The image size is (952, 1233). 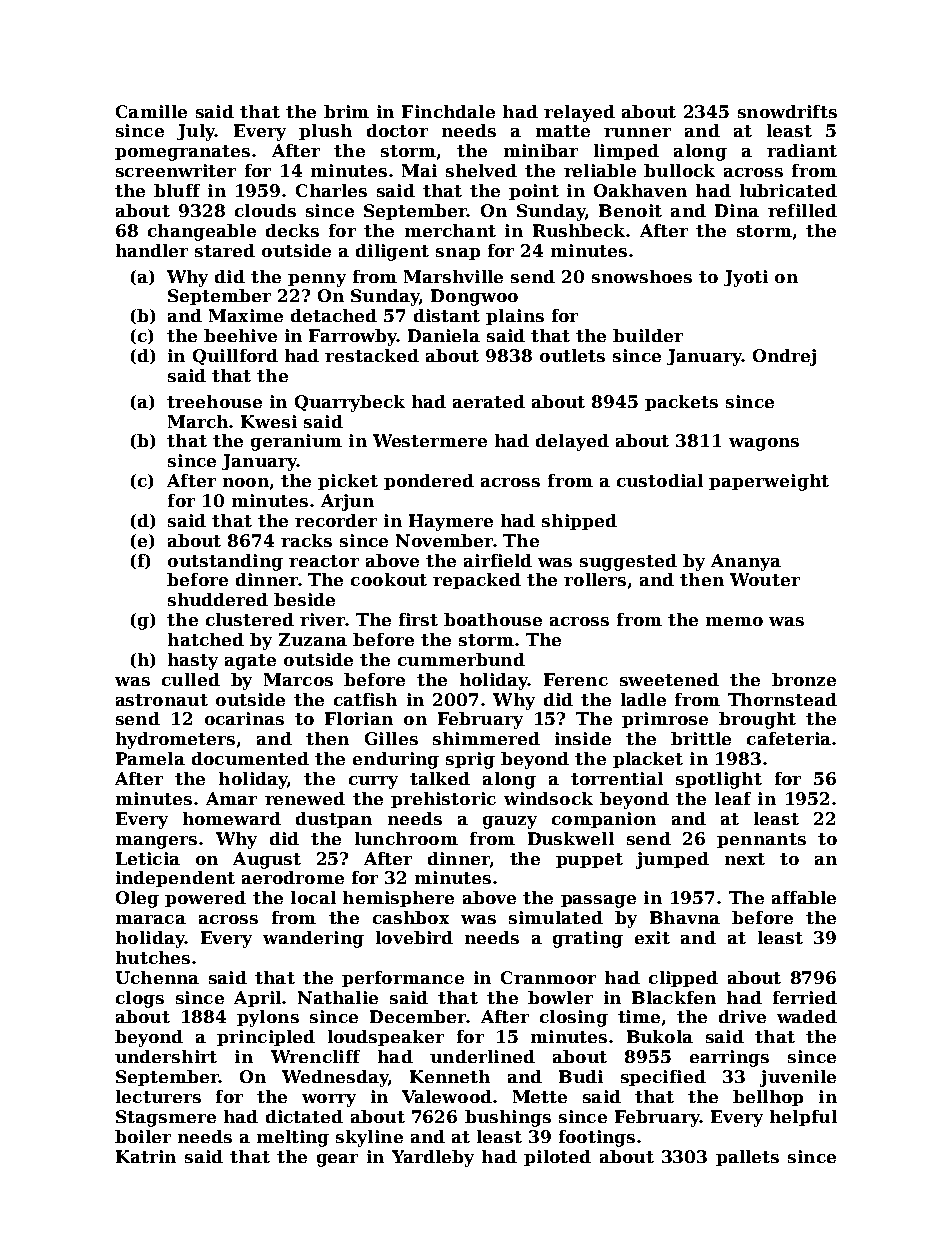 I want to click on Katrin, so click(x=146, y=1156).
